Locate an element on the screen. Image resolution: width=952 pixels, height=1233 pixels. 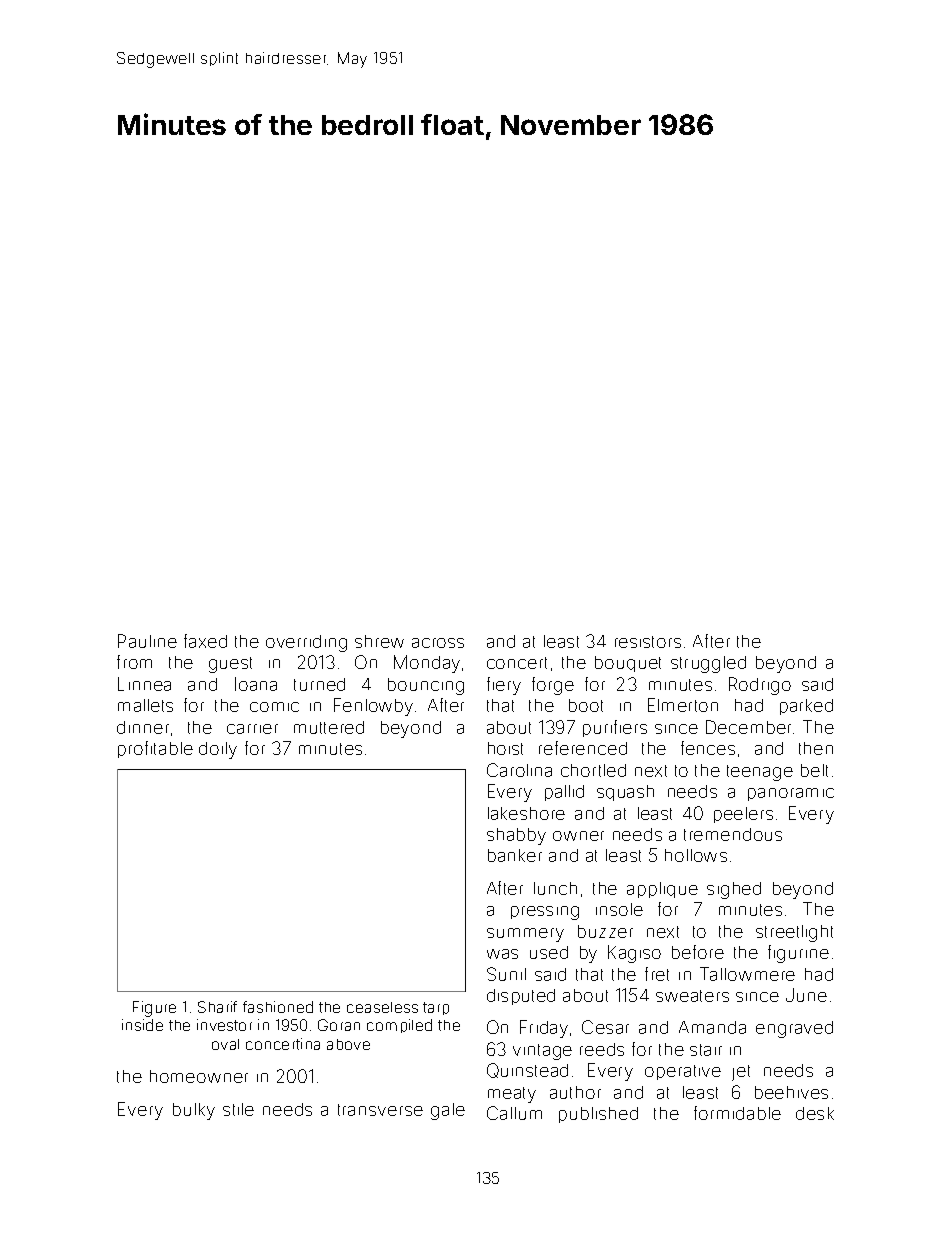
banker is located at coordinates (515, 855).
